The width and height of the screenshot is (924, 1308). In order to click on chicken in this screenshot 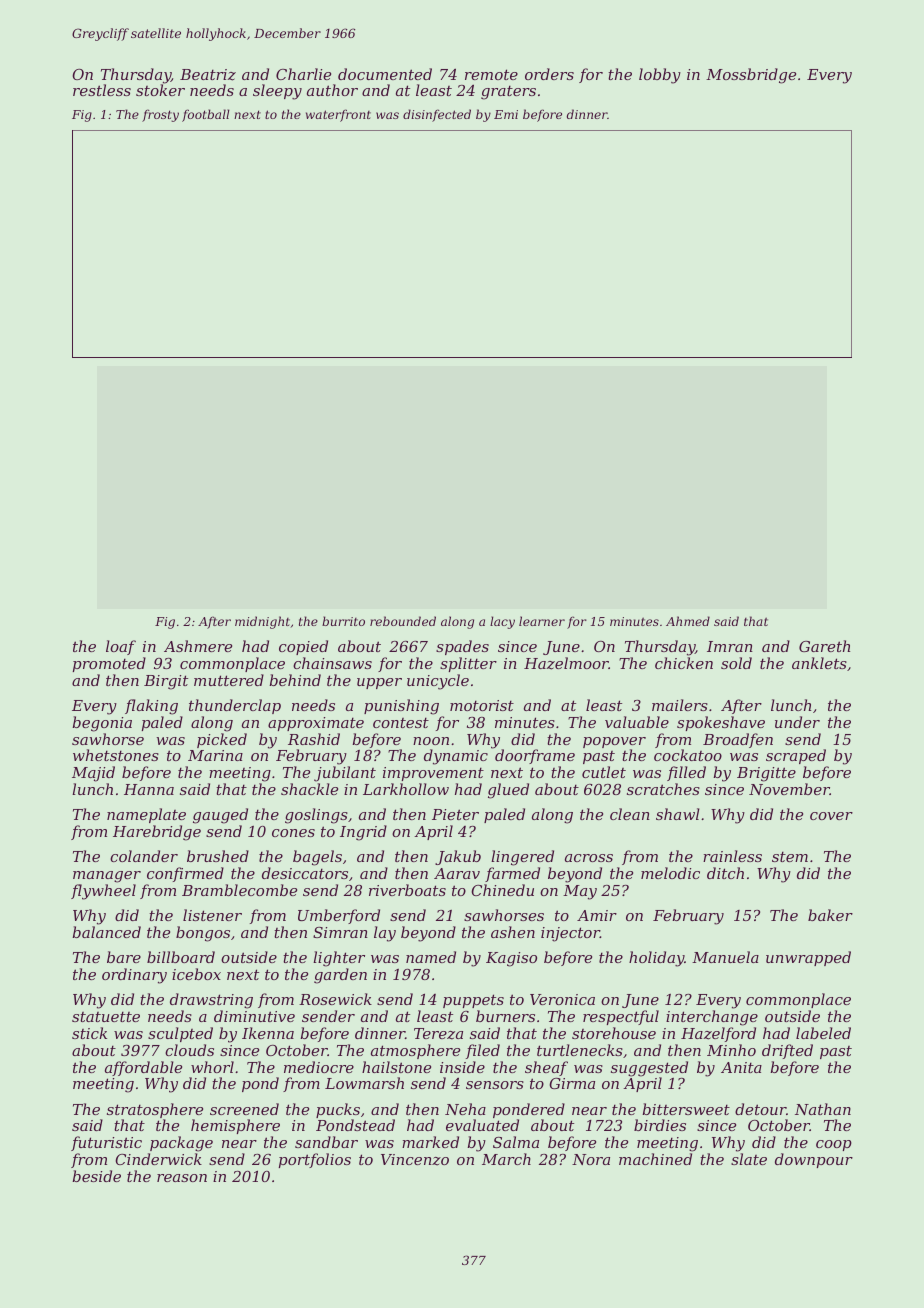, I will do `click(684, 663)`.
